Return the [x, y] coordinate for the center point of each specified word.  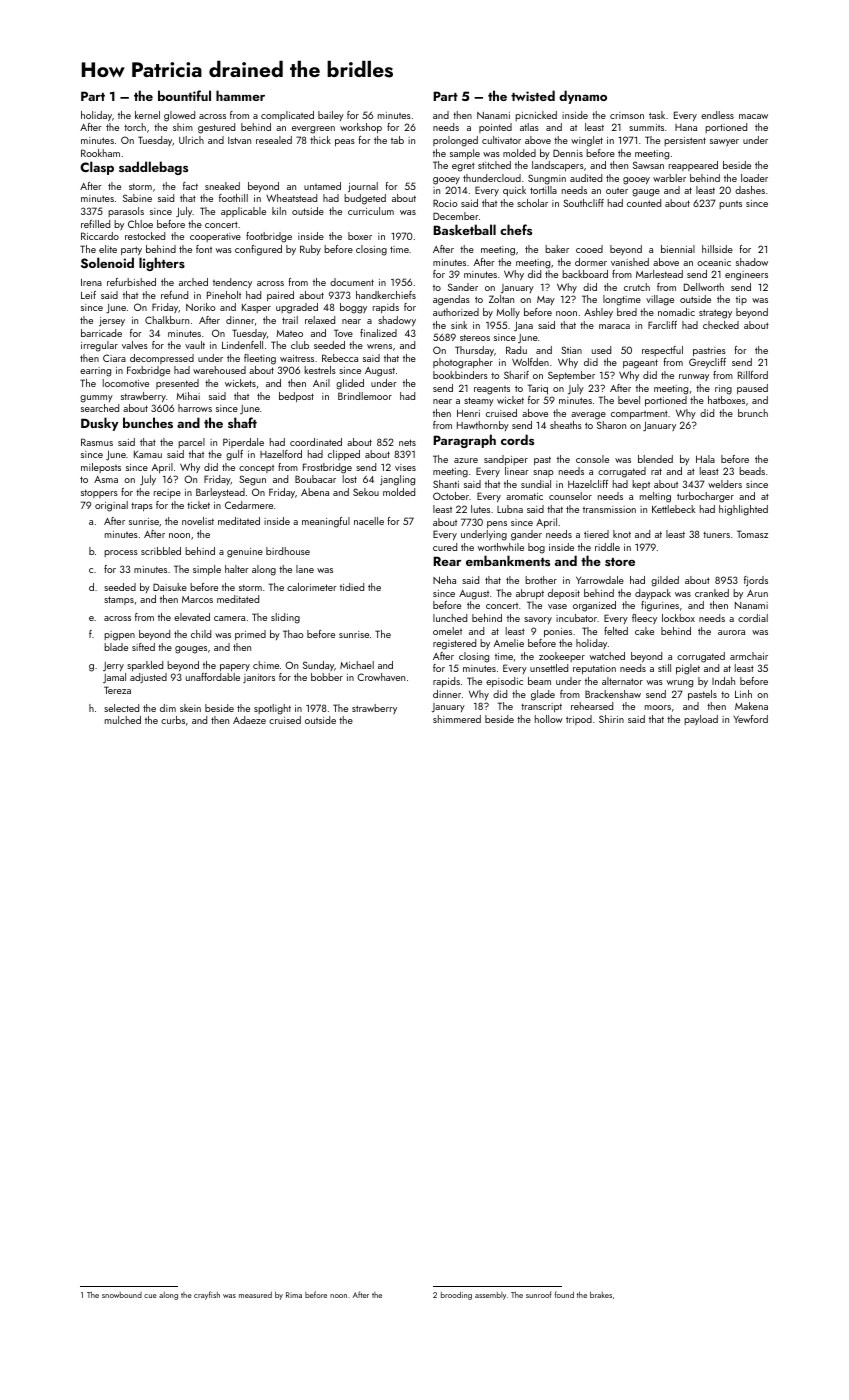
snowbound [122, 1295]
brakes [601, 1294]
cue [150, 1296]
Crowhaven [381, 677]
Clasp [97, 168]
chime [266, 665]
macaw [753, 116]
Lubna [510, 509]
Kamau [148, 454]
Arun [757, 593]
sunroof [539, 1294]
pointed [495, 128]
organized [594, 606]
